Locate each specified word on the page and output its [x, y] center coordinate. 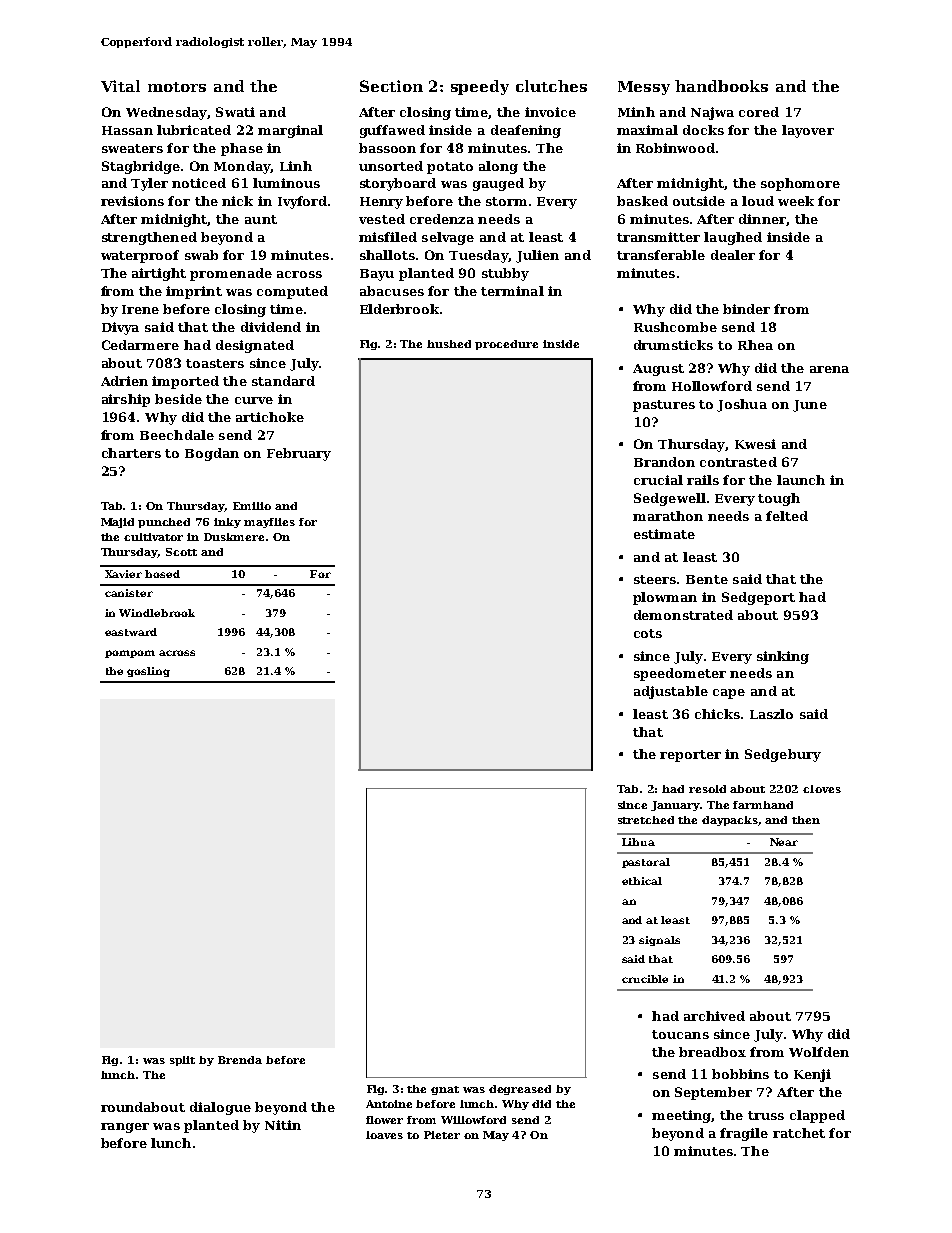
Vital [120, 86]
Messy [644, 88]
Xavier [123, 574]
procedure [506, 345]
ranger [125, 1128]
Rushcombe [675, 327]
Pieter [442, 1135]
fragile [744, 1134]
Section [391, 86]
